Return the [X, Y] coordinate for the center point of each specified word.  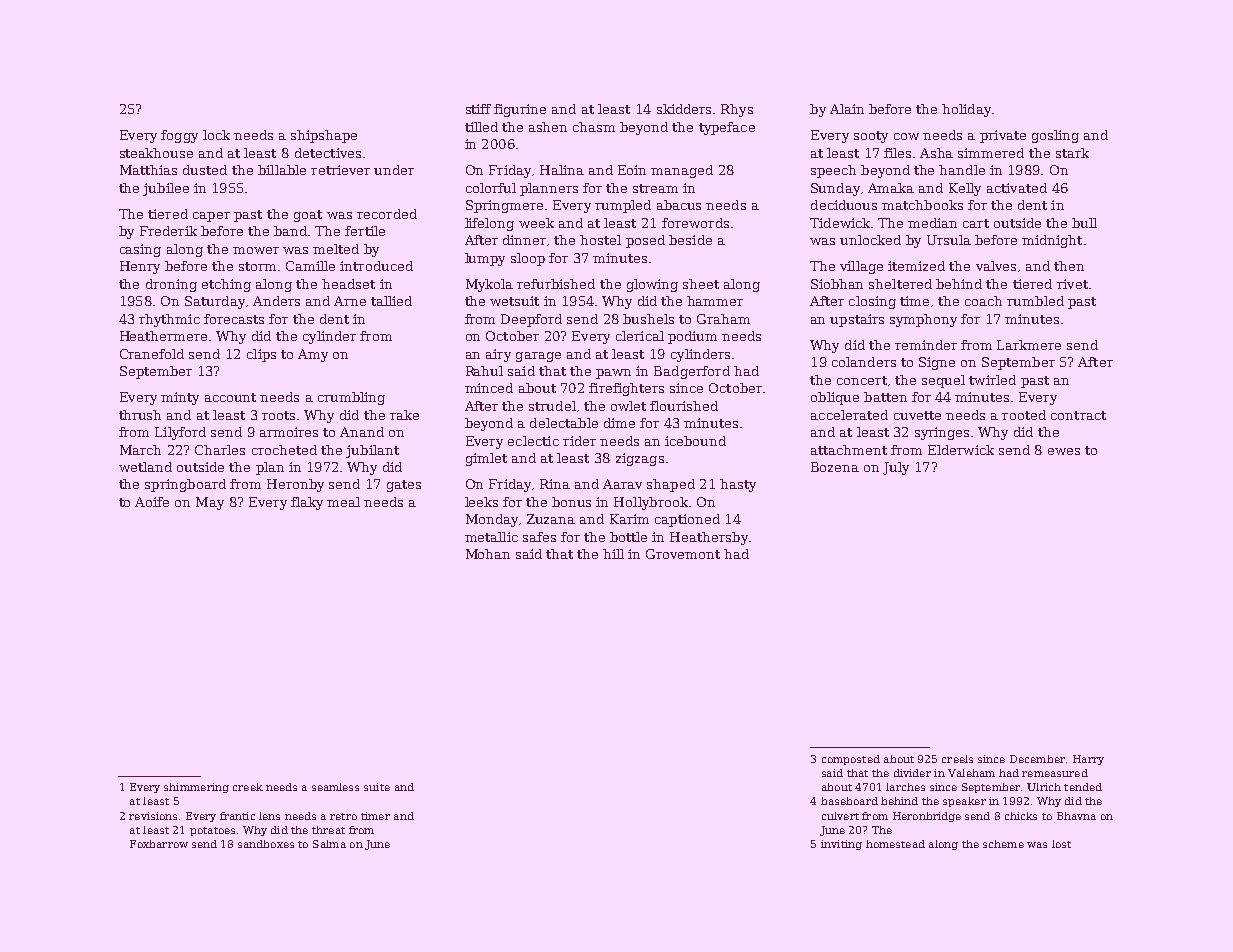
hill [613, 554]
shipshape [324, 136]
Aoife [152, 502]
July [896, 468]
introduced [376, 266]
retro [343, 816]
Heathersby [709, 538]
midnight [1052, 241]
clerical [640, 336]
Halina [562, 170]
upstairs [857, 320]
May [210, 503]
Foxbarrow [159, 844]
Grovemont [683, 554]
